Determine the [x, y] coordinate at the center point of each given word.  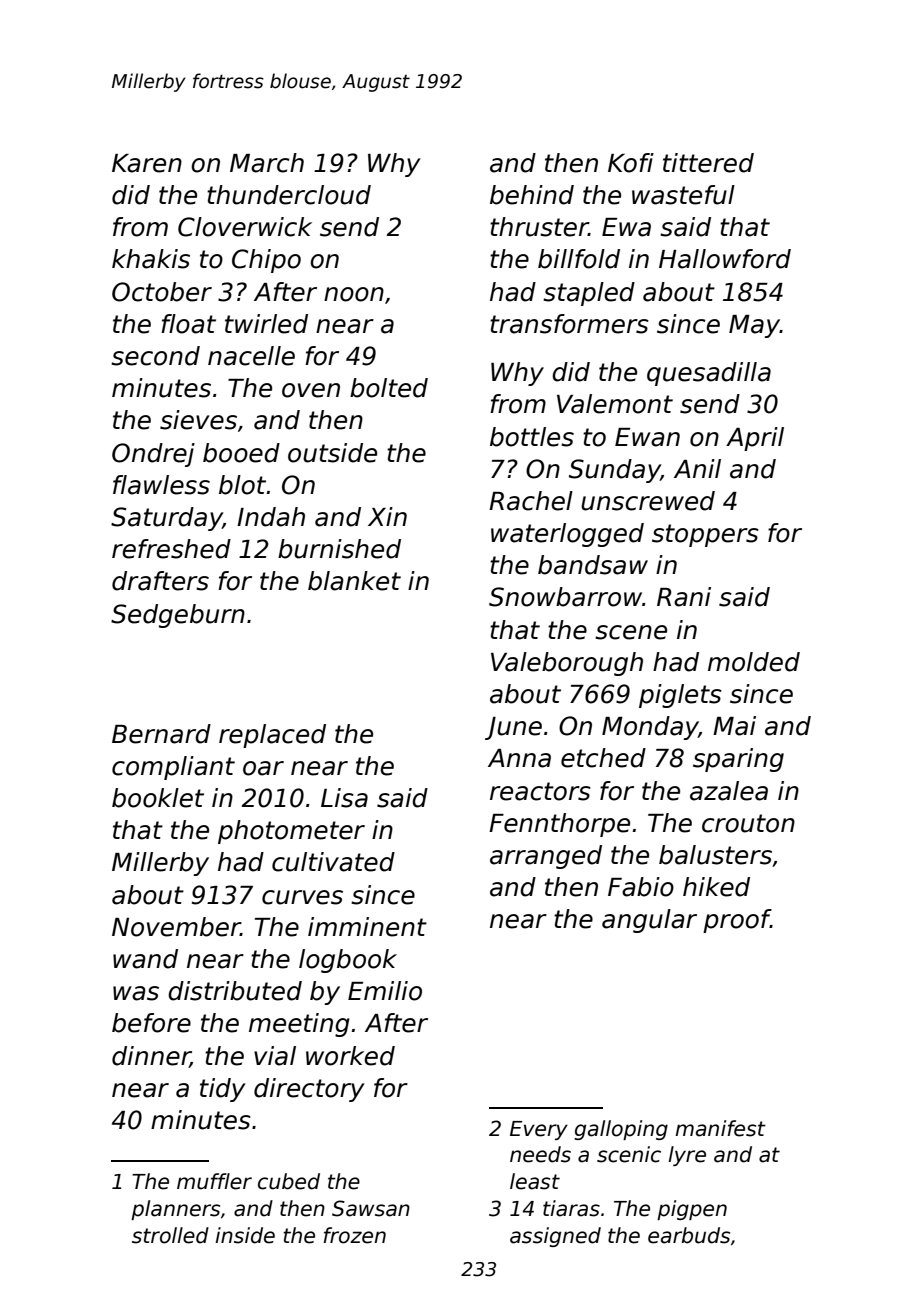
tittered [708, 163]
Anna [519, 758]
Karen [147, 163]
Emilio [385, 991]
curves [302, 897]
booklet [158, 798]
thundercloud [289, 195]
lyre [687, 1156]
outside [332, 453]
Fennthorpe [559, 825]
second [155, 356]
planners [175, 1210]
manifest [720, 1128]
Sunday [615, 471]
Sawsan [371, 1208]
